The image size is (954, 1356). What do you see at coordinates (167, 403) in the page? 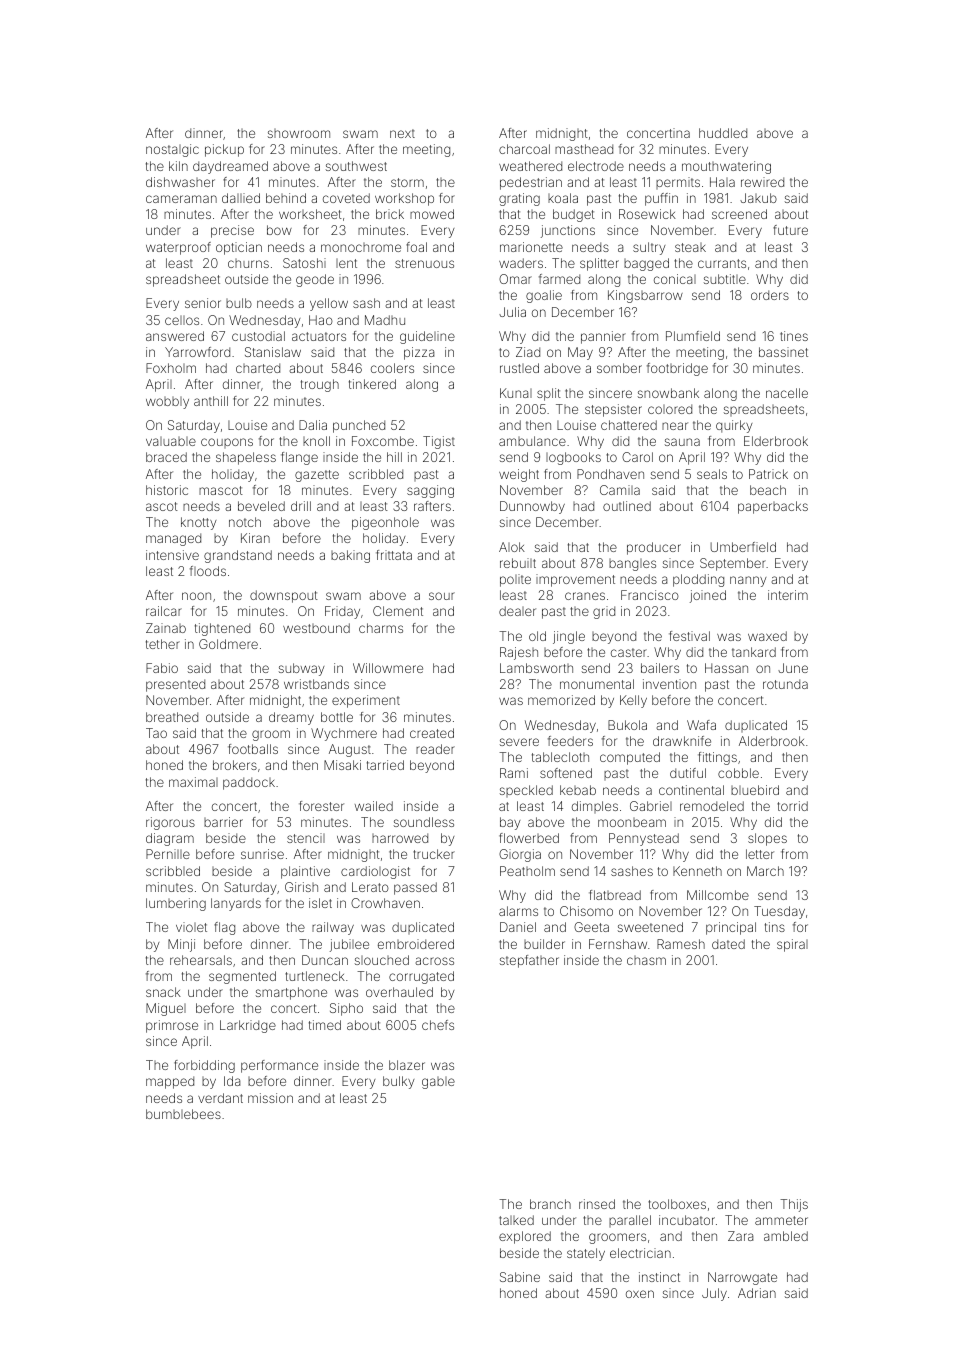
I see `wobbly` at bounding box center [167, 403].
